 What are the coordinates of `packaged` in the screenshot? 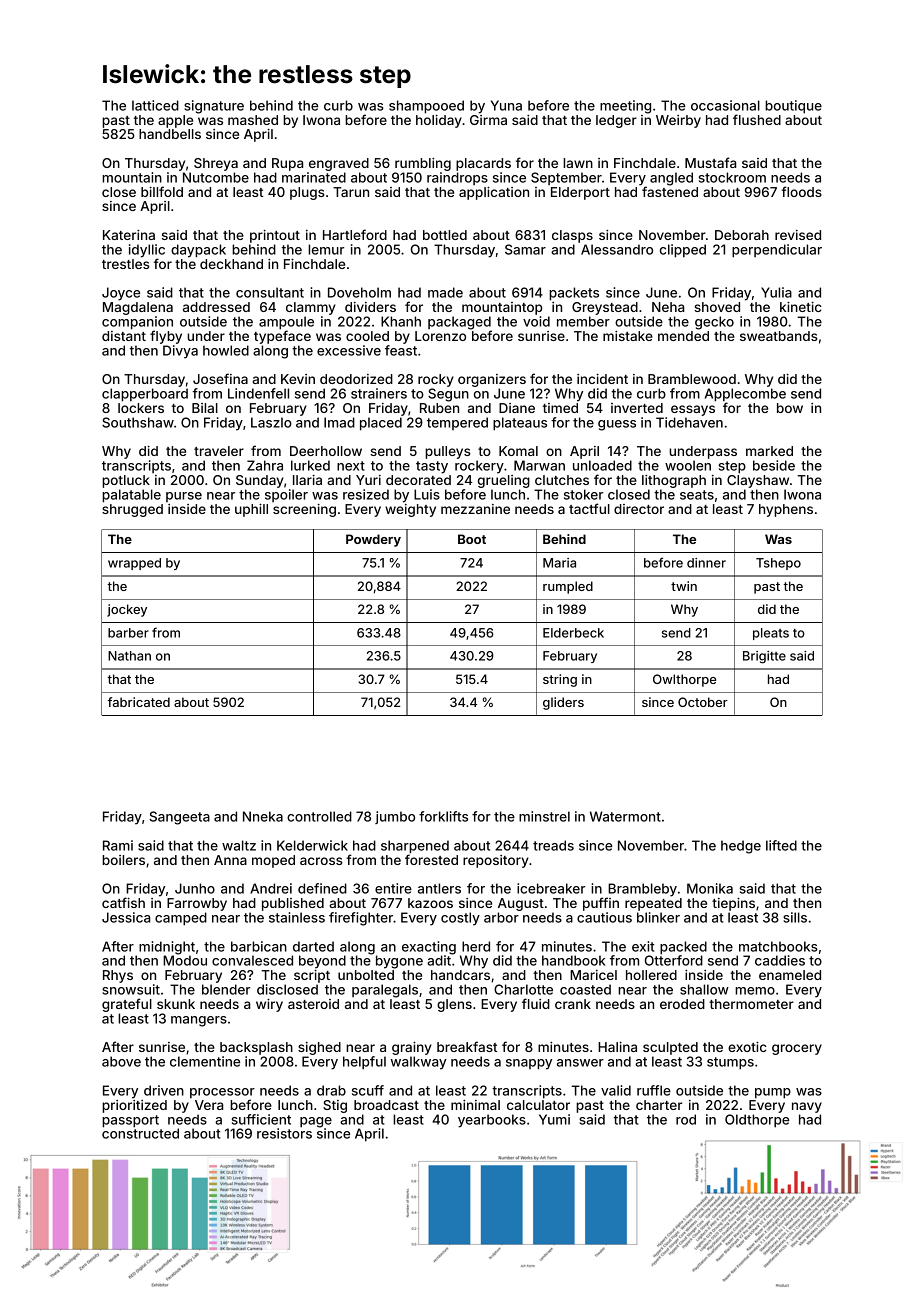 It's located at (459, 323).
